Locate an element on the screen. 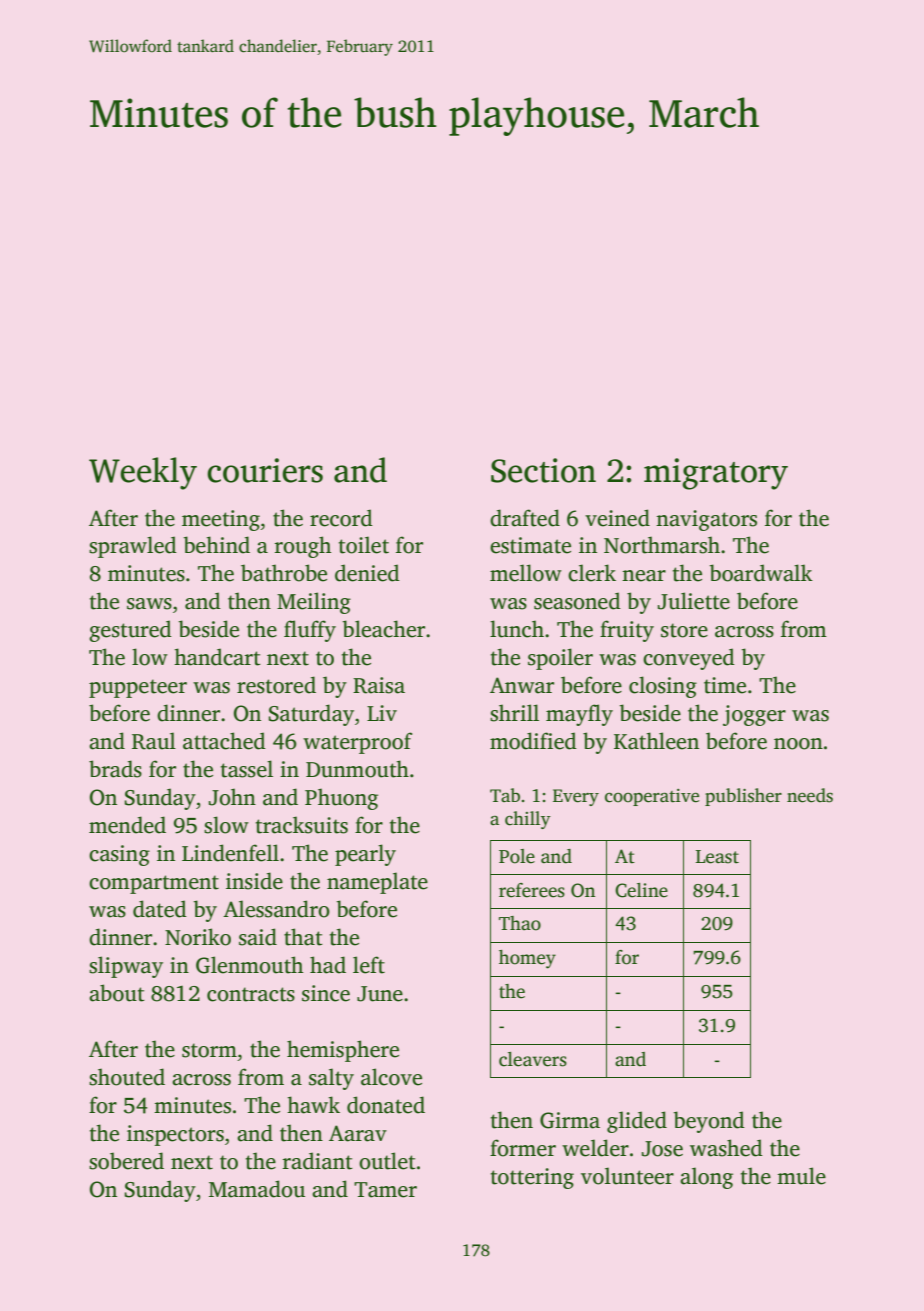 This screenshot has width=924, height=1311. shouted is located at coordinates (127, 1077).
